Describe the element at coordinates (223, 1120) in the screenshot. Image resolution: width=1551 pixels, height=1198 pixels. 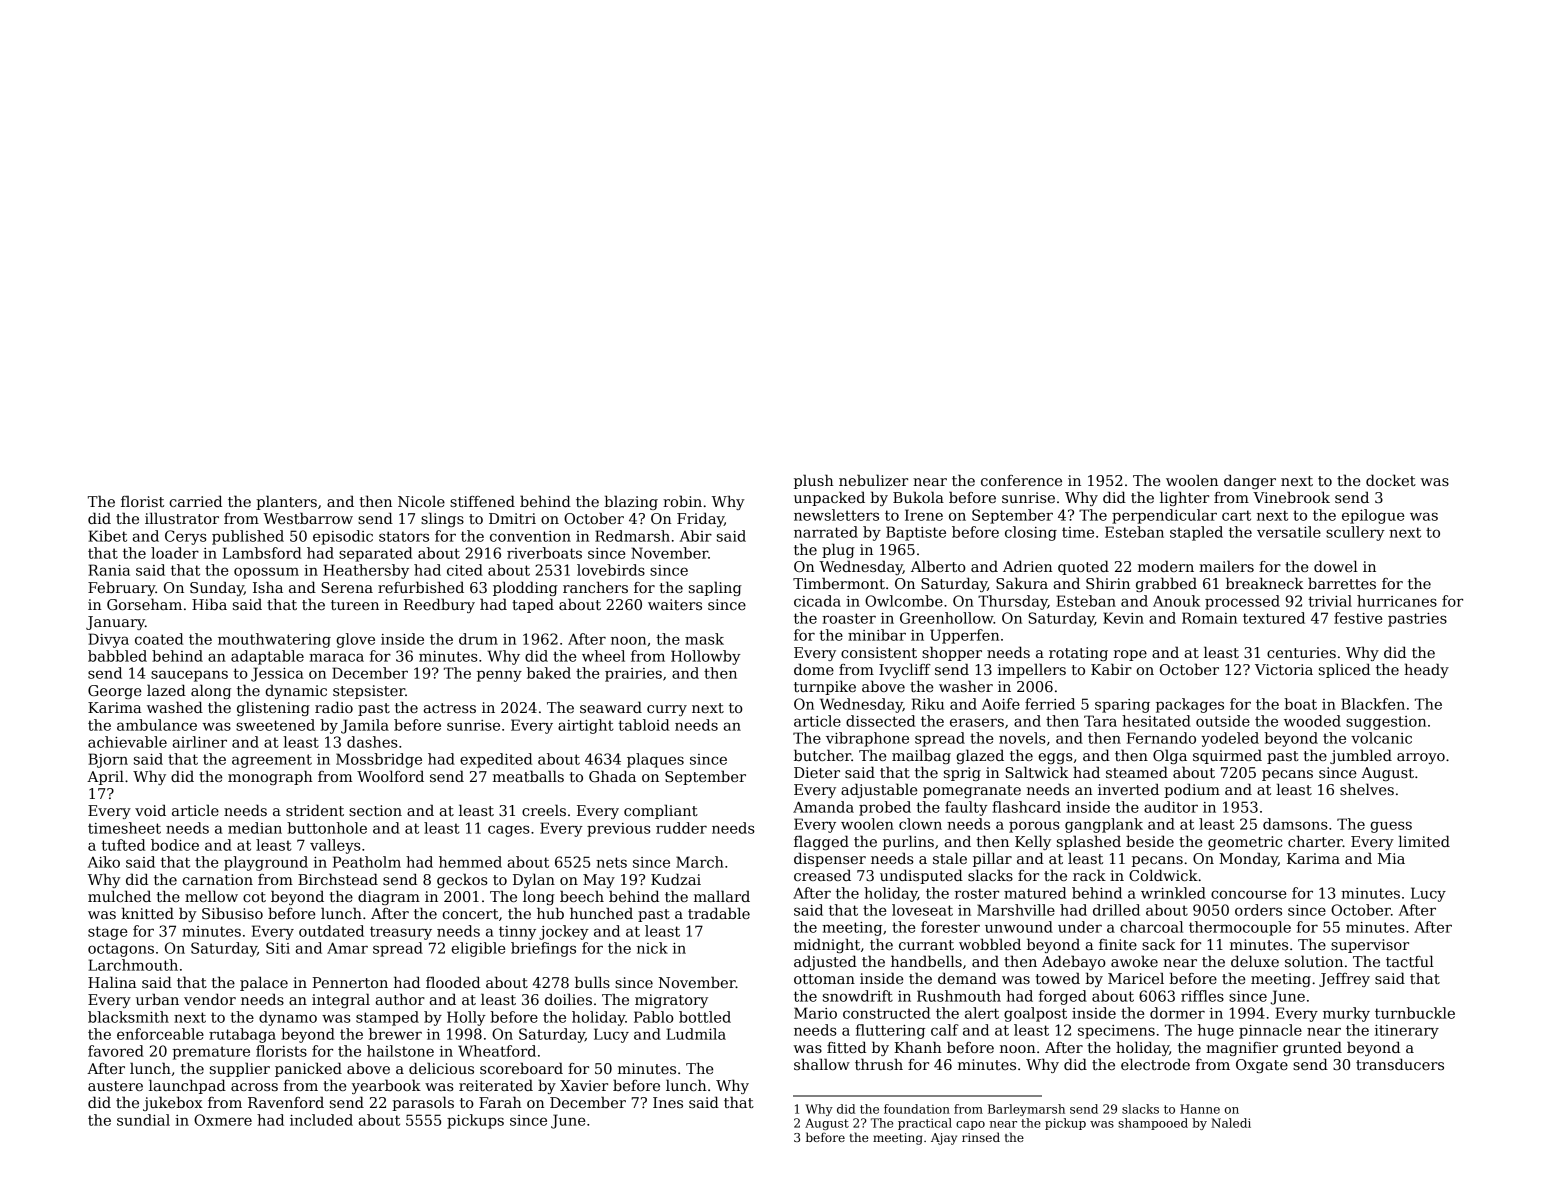
I see `Oxmere` at that location.
